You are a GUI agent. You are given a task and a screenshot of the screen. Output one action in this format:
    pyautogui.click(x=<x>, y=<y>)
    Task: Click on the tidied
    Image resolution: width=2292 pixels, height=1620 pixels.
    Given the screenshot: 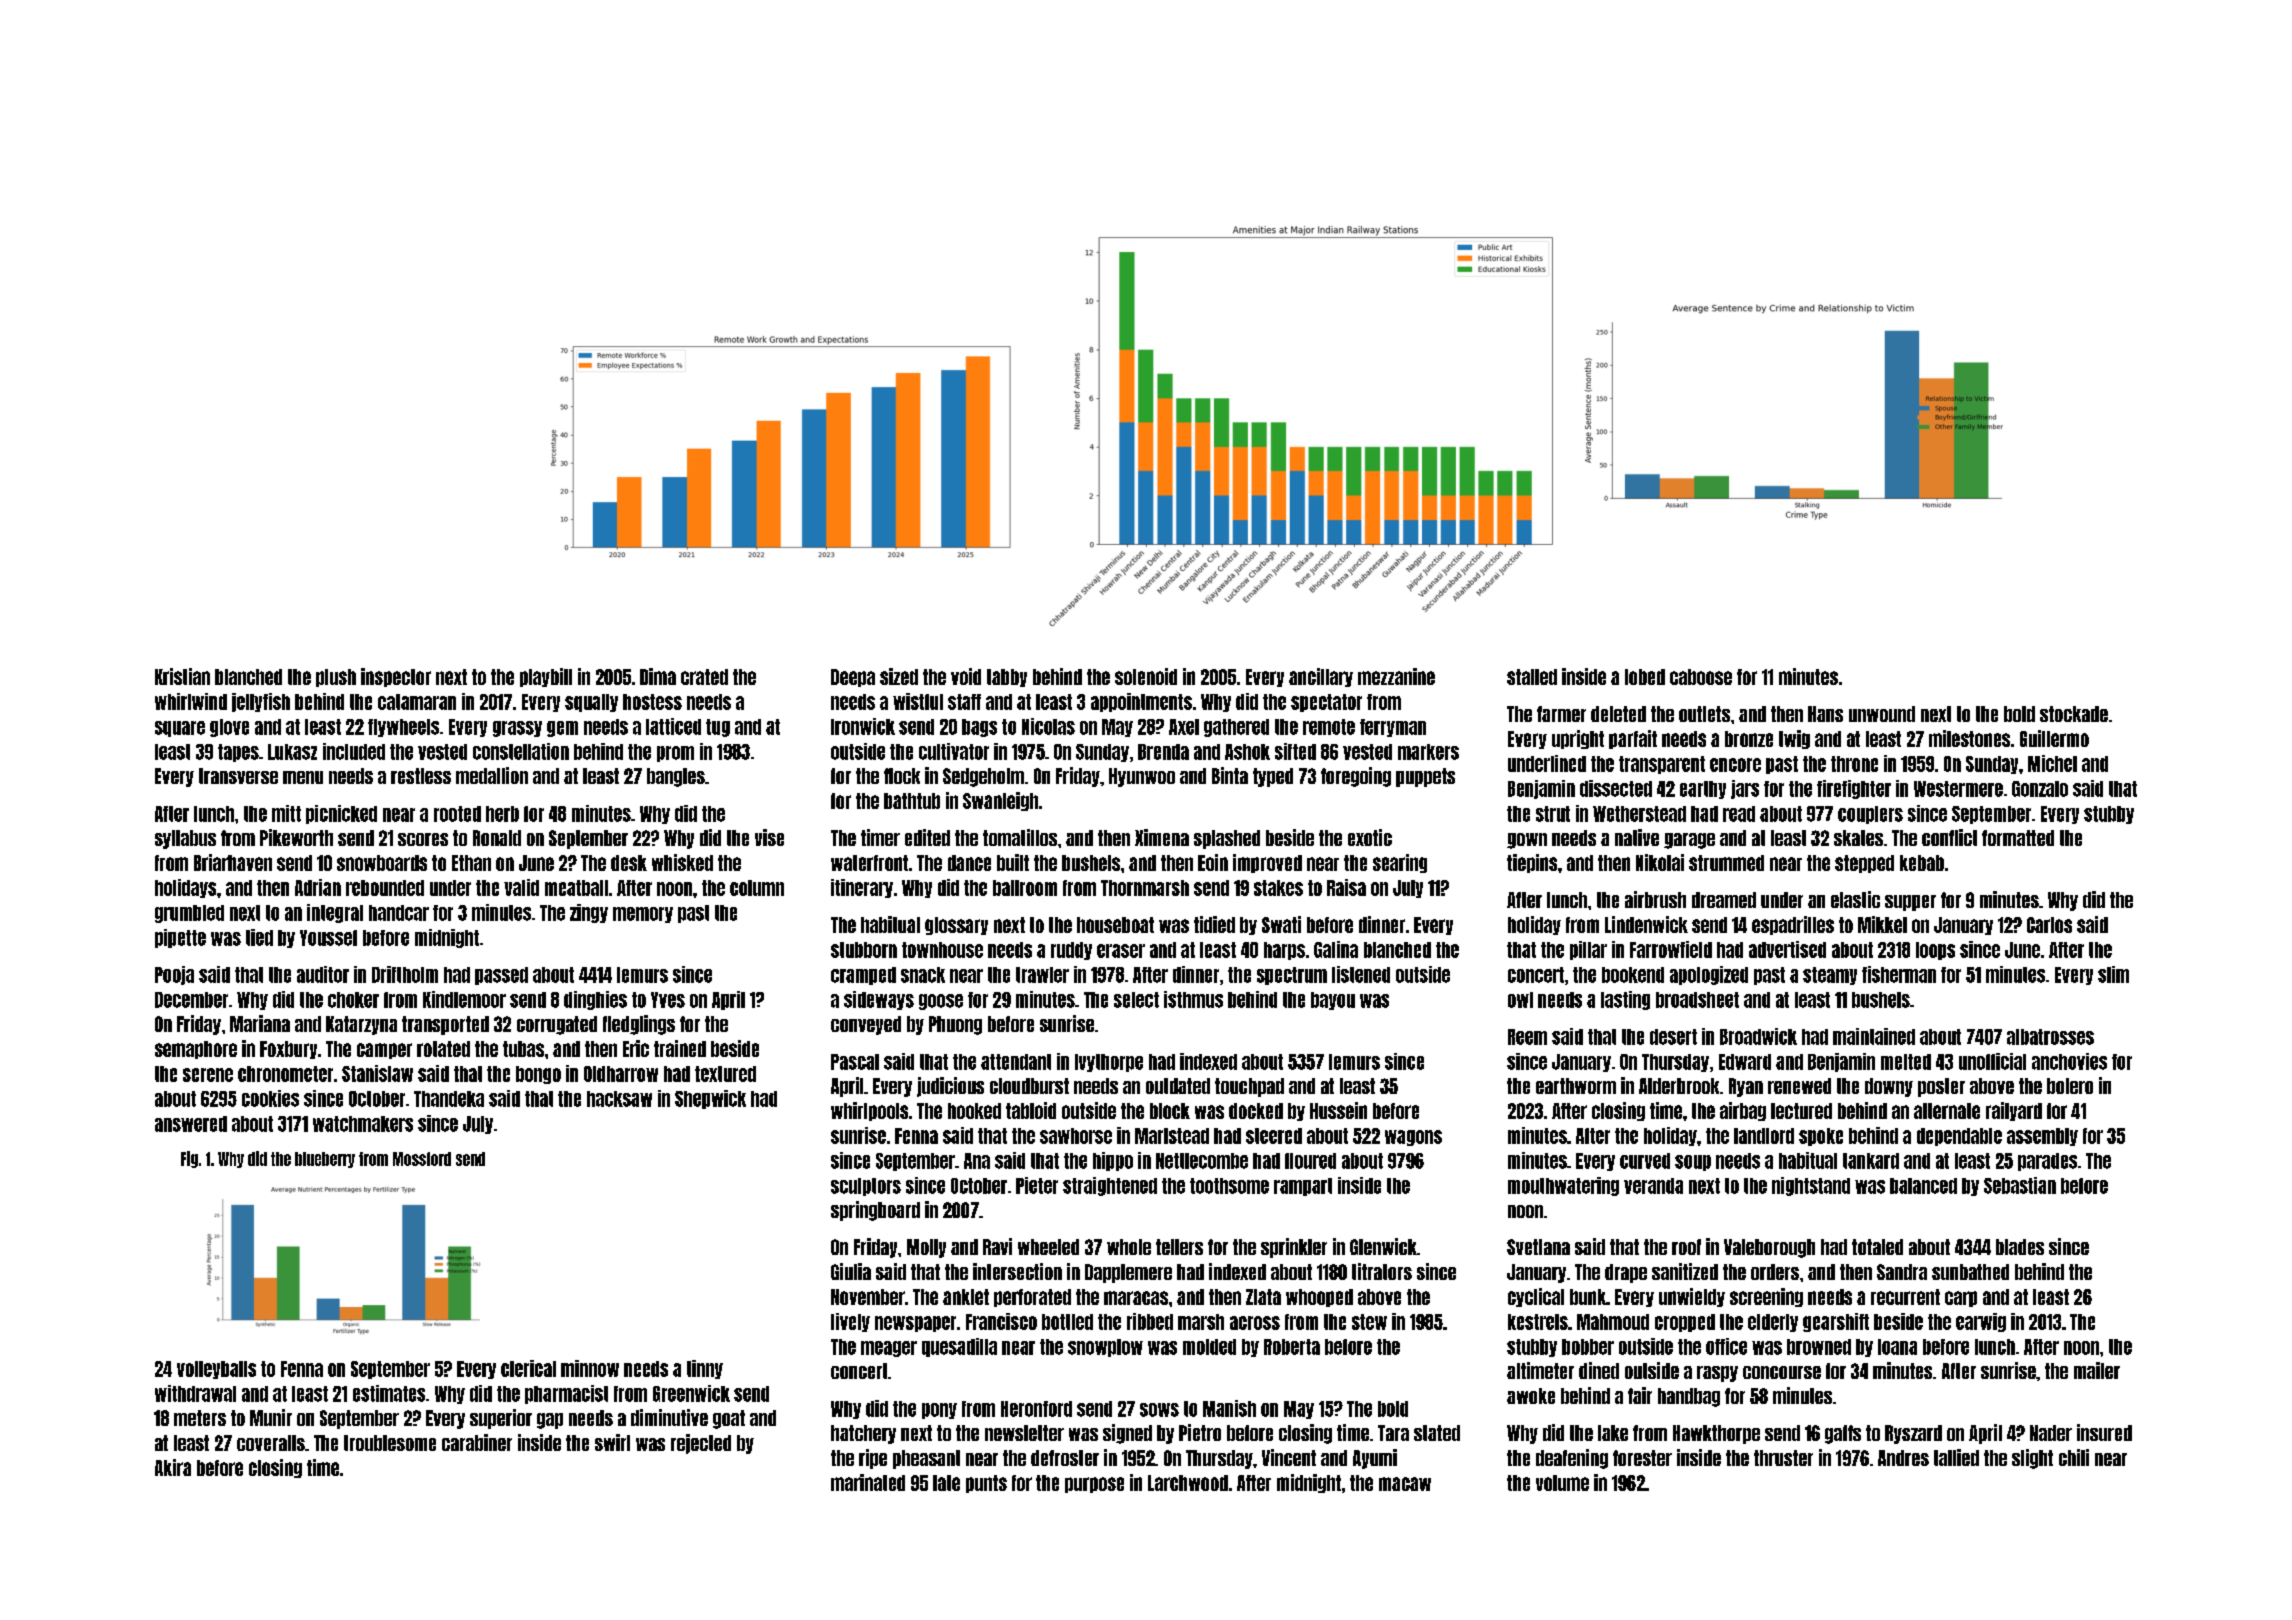 What is the action you would take?
    pyautogui.click(x=1214, y=924)
